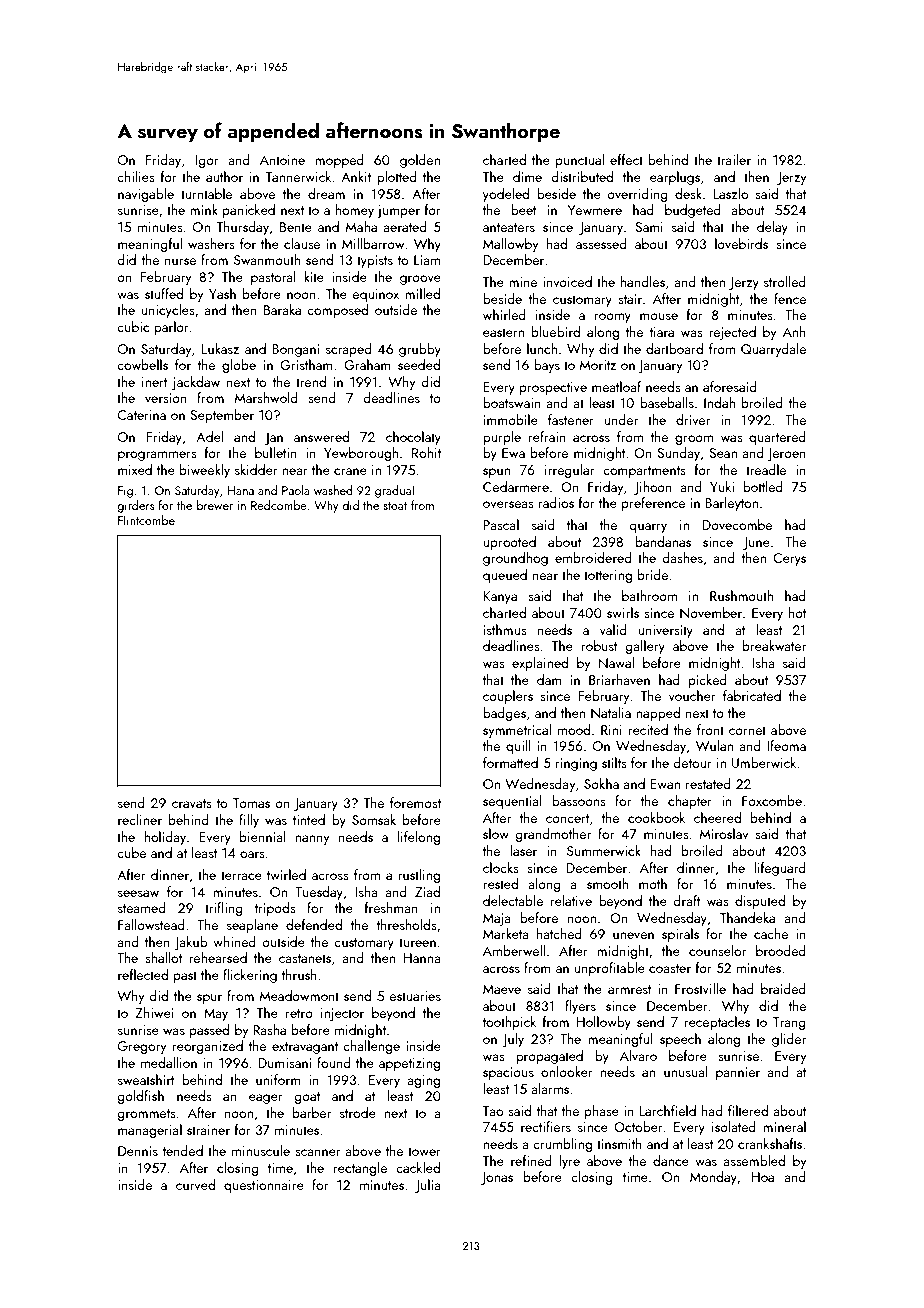 The image size is (924, 1308). Describe the element at coordinates (264, 1186) in the page. I see `questionnaire` at that location.
